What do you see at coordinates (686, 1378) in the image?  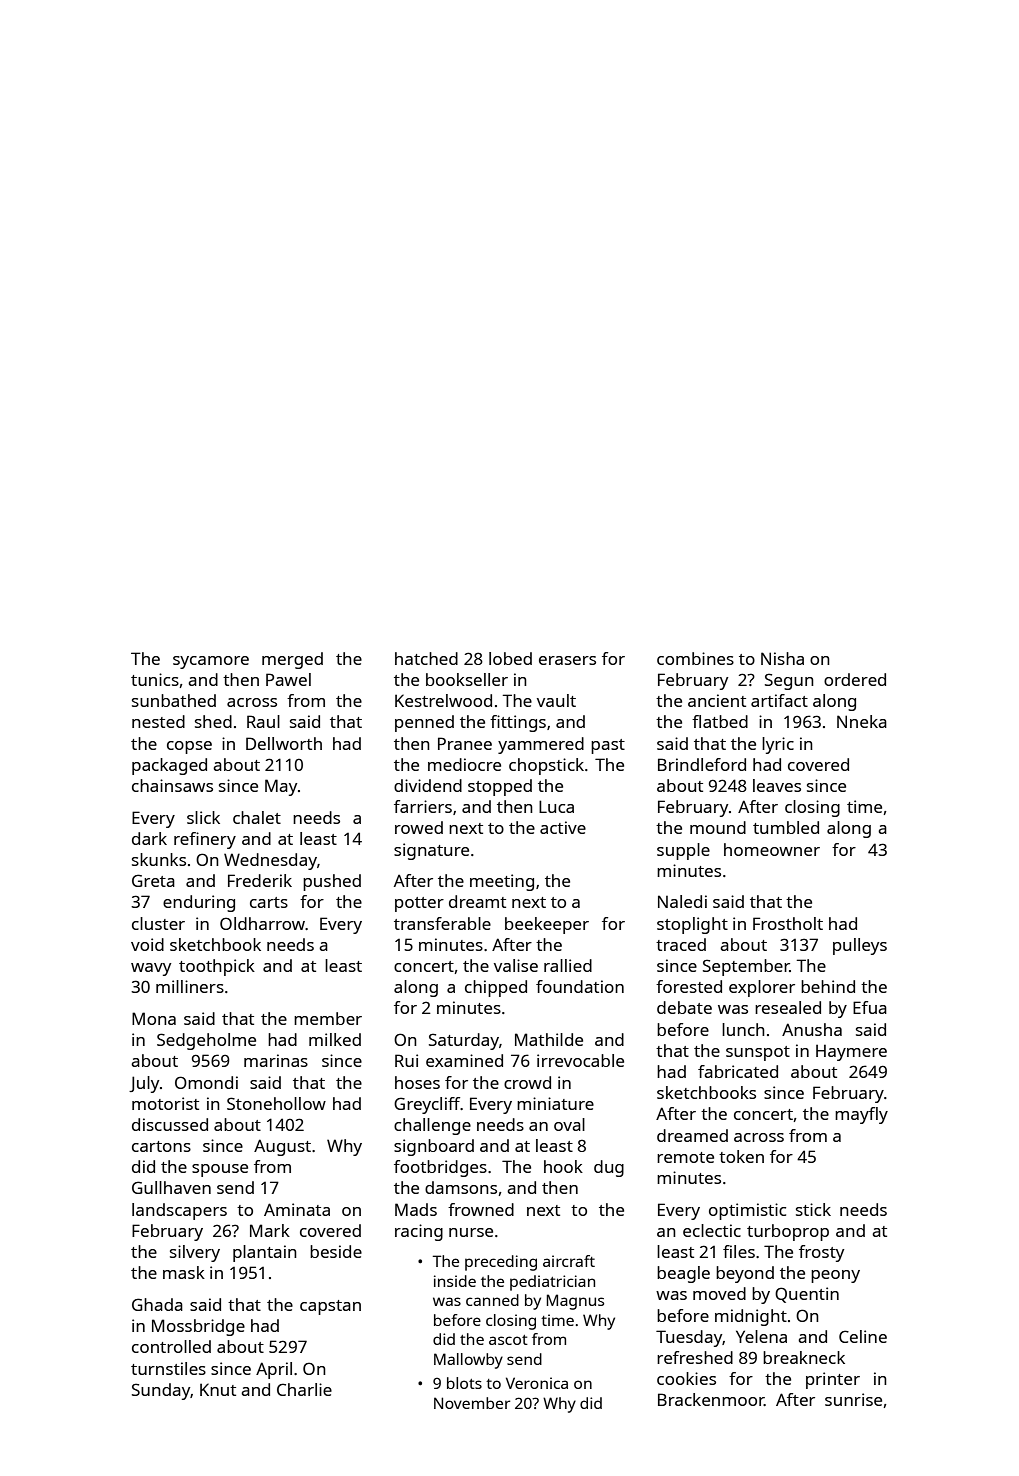 I see `cookies` at bounding box center [686, 1378].
